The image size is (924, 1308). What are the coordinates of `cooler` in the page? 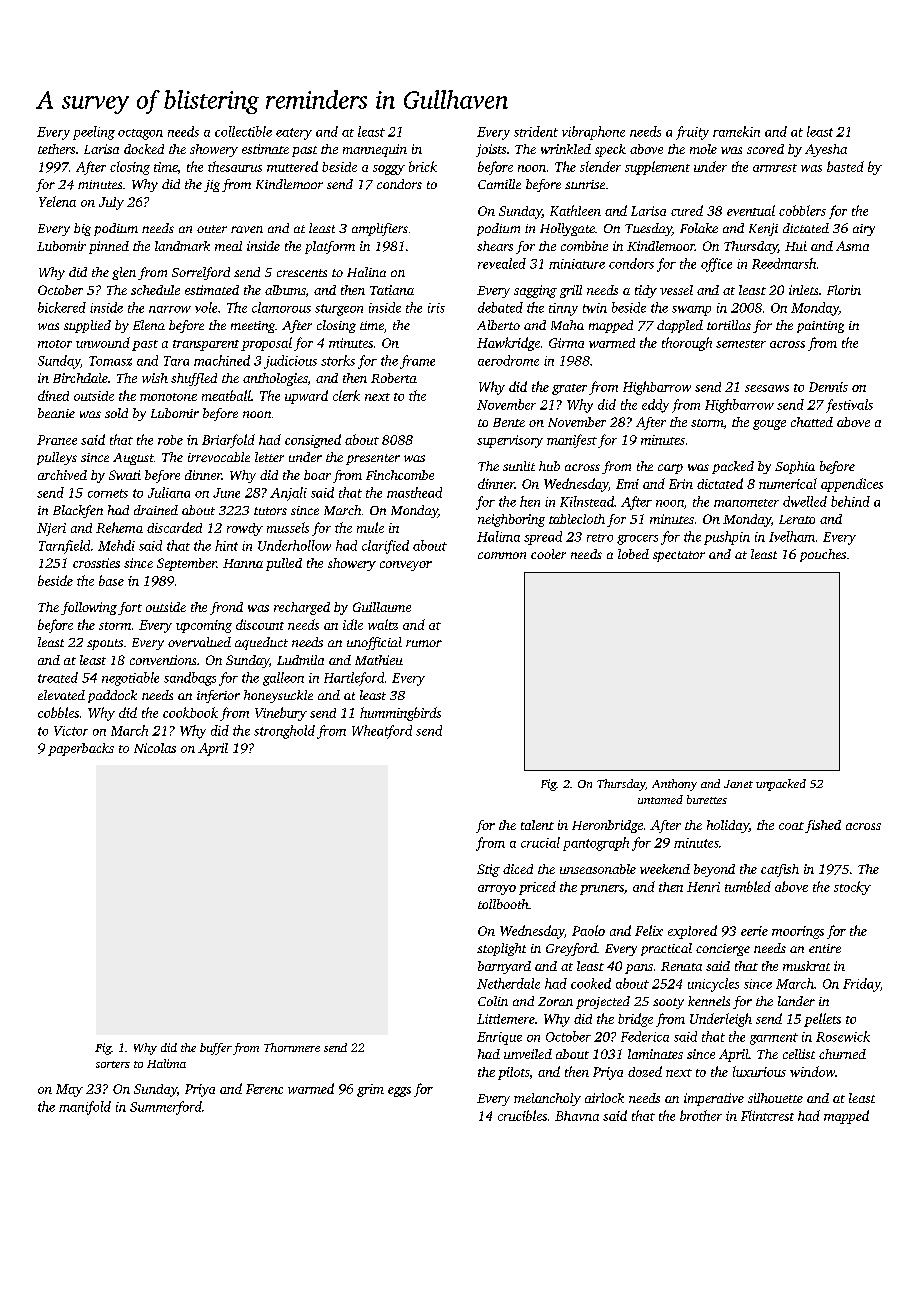 It's located at (548, 554).
